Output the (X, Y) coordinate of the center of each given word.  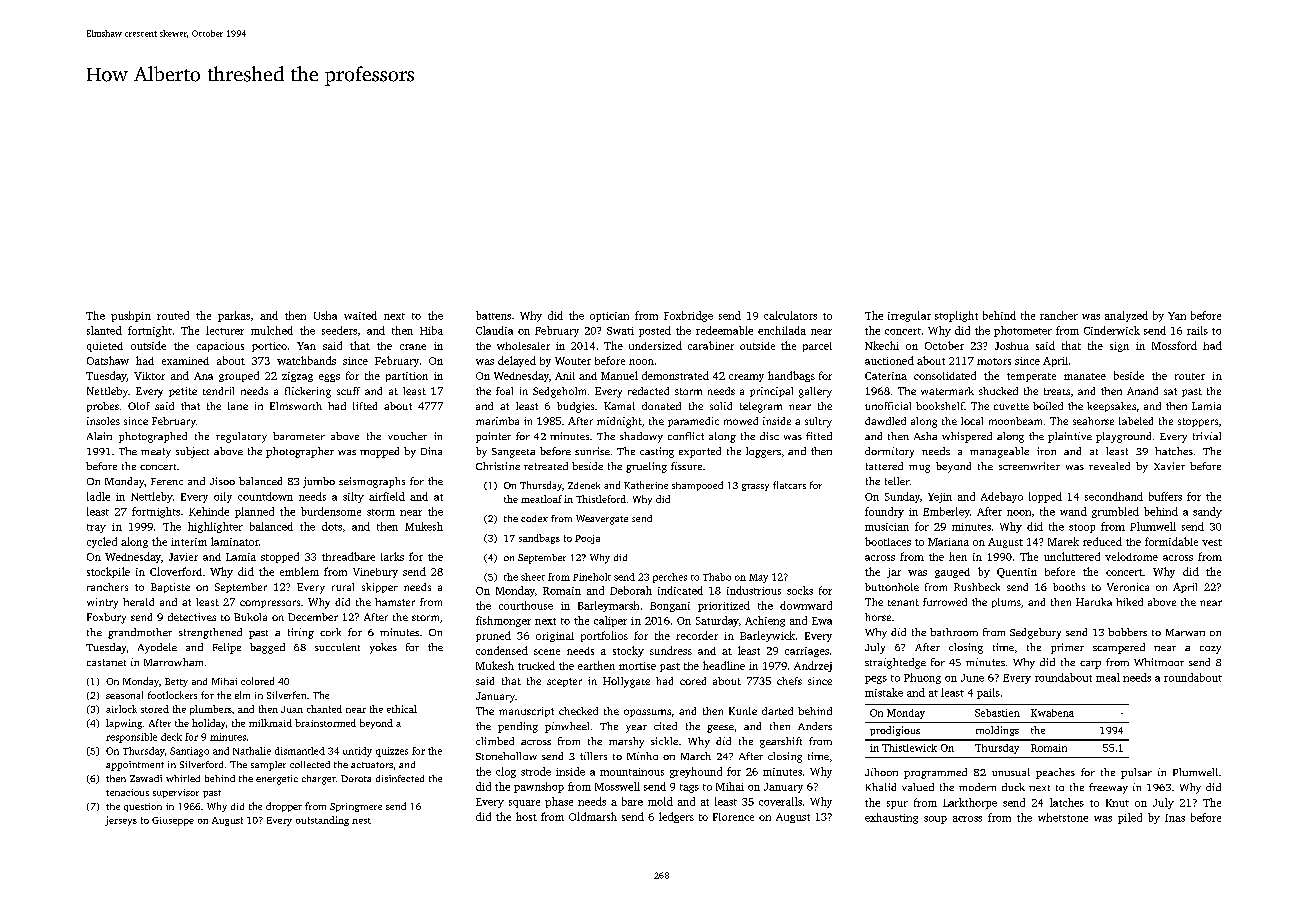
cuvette (1011, 406)
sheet (533, 577)
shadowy (641, 437)
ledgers (676, 817)
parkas (234, 316)
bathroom (954, 632)
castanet (106, 662)
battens (493, 315)
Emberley (946, 512)
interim (189, 542)
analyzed (1126, 316)
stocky (628, 651)
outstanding (322, 821)
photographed (153, 437)
